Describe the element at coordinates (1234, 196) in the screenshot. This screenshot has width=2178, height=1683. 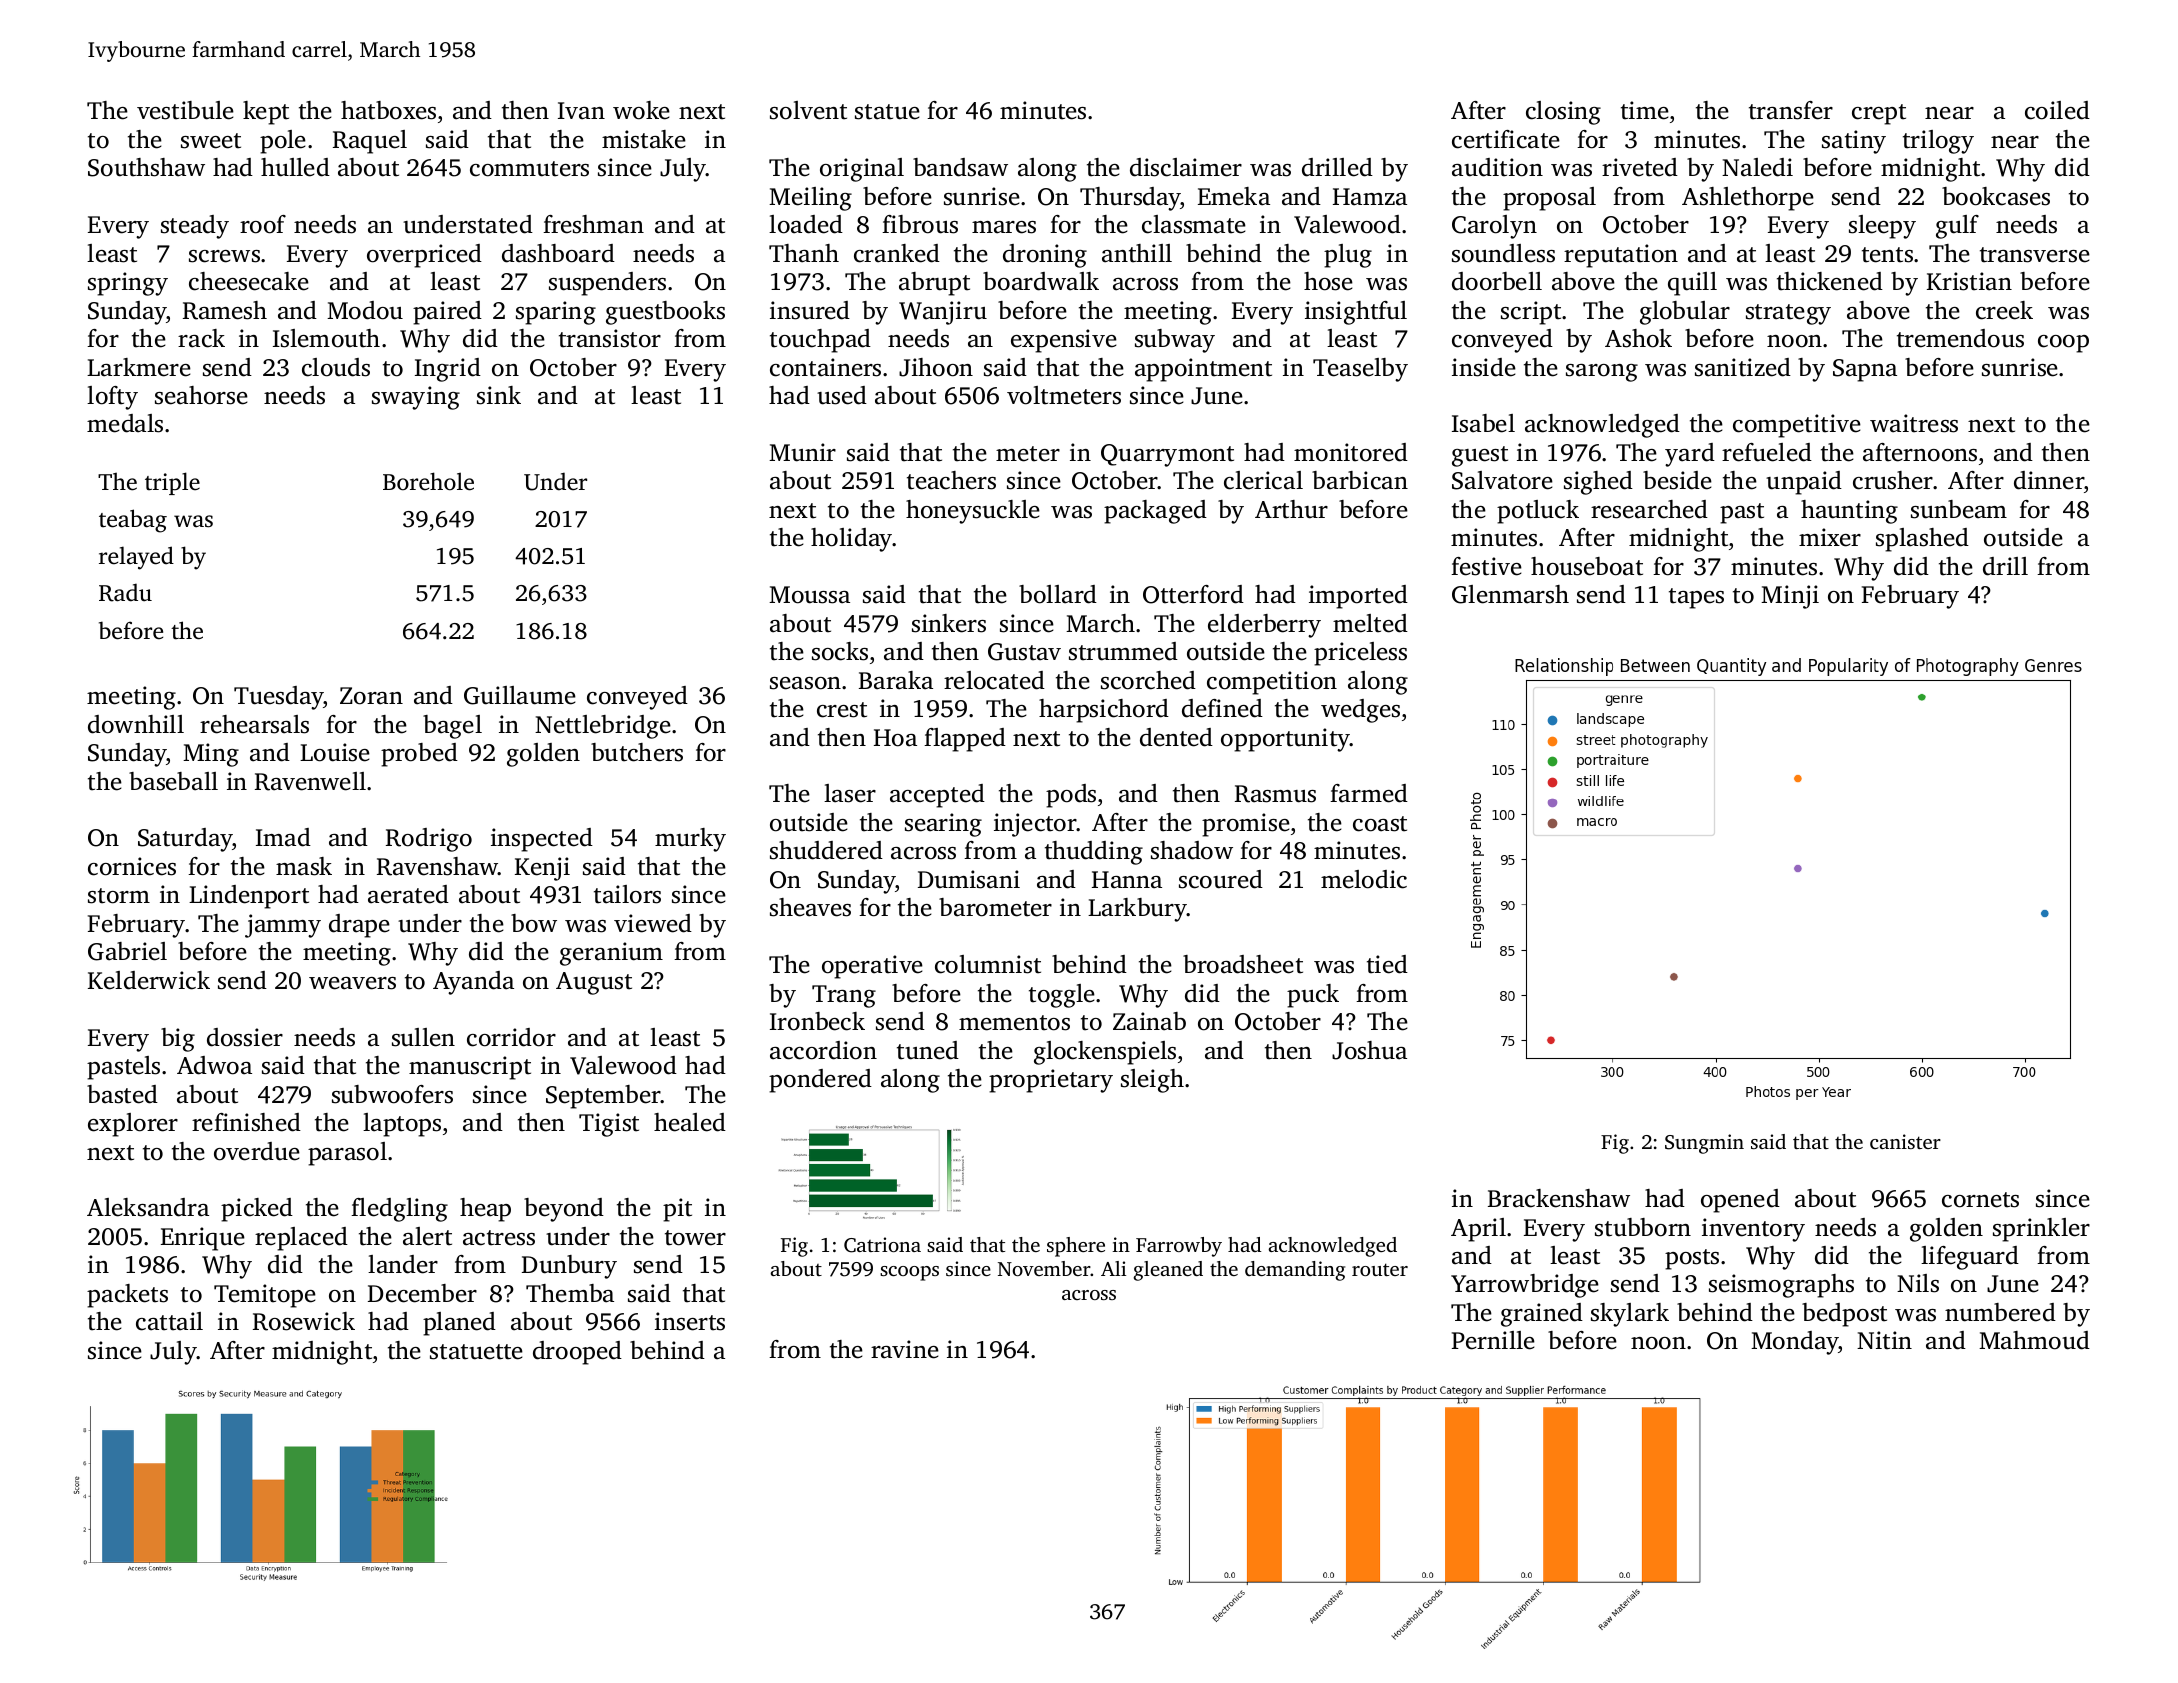
I see `Emeka` at that location.
